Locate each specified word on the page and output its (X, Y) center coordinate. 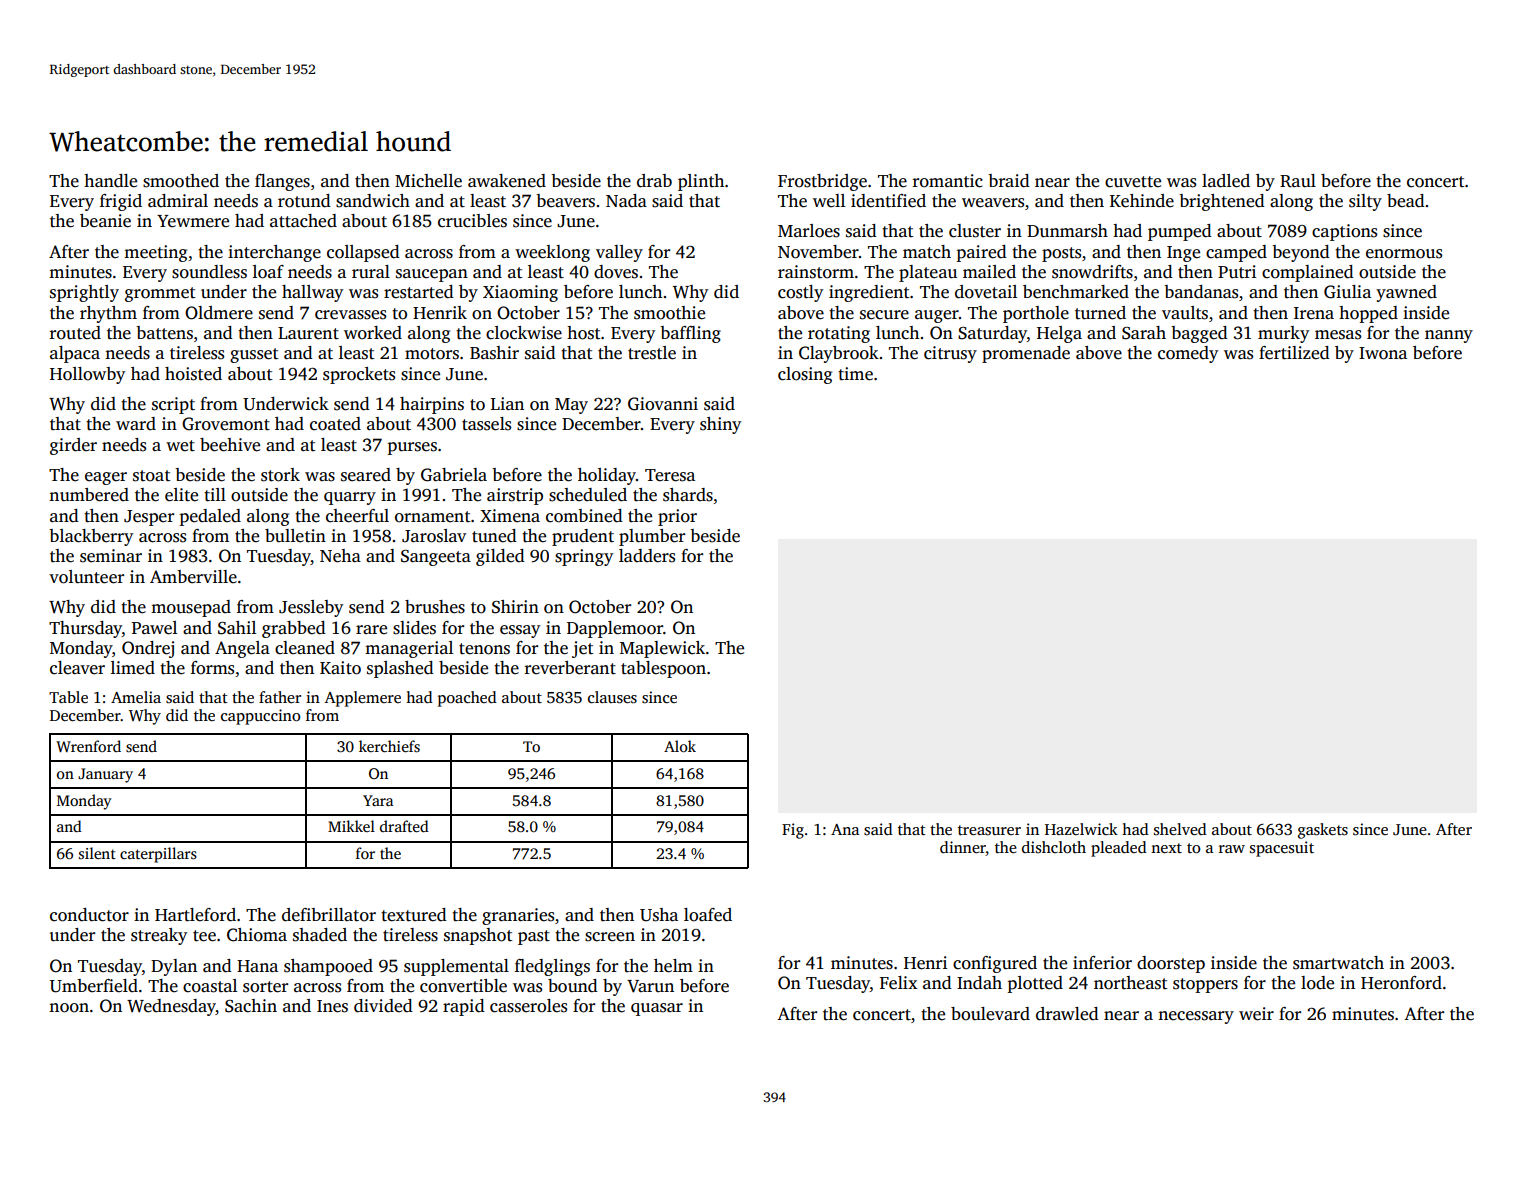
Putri (1237, 272)
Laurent (308, 333)
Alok (680, 746)
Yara (378, 800)
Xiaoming (520, 293)
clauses (612, 697)
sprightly (84, 293)
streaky (159, 936)
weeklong (552, 253)
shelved (1180, 829)
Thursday (85, 629)
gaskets (1323, 831)
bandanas (1201, 292)
